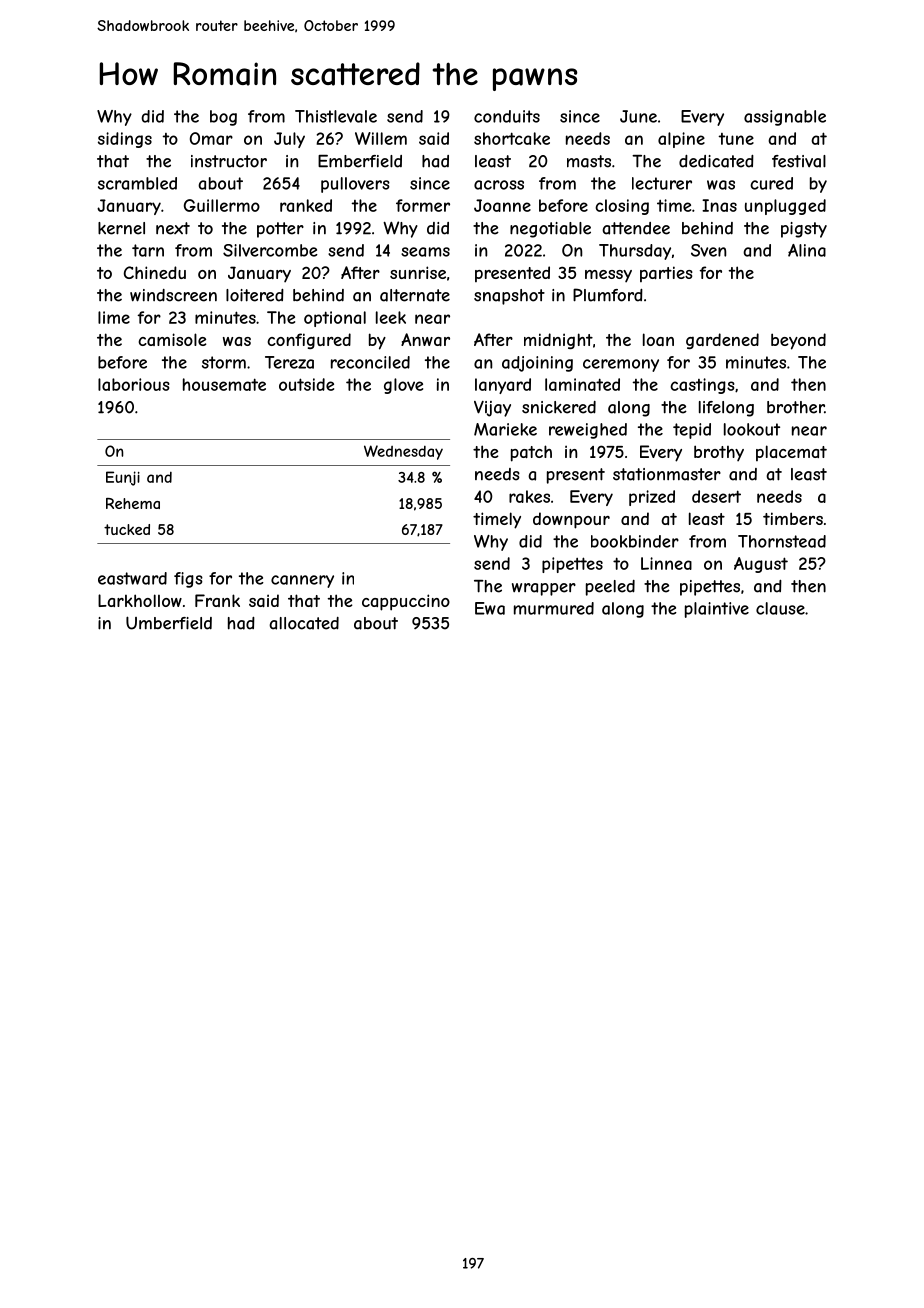  What do you see at coordinates (188, 580) in the screenshot?
I see `figs` at bounding box center [188, 580].
